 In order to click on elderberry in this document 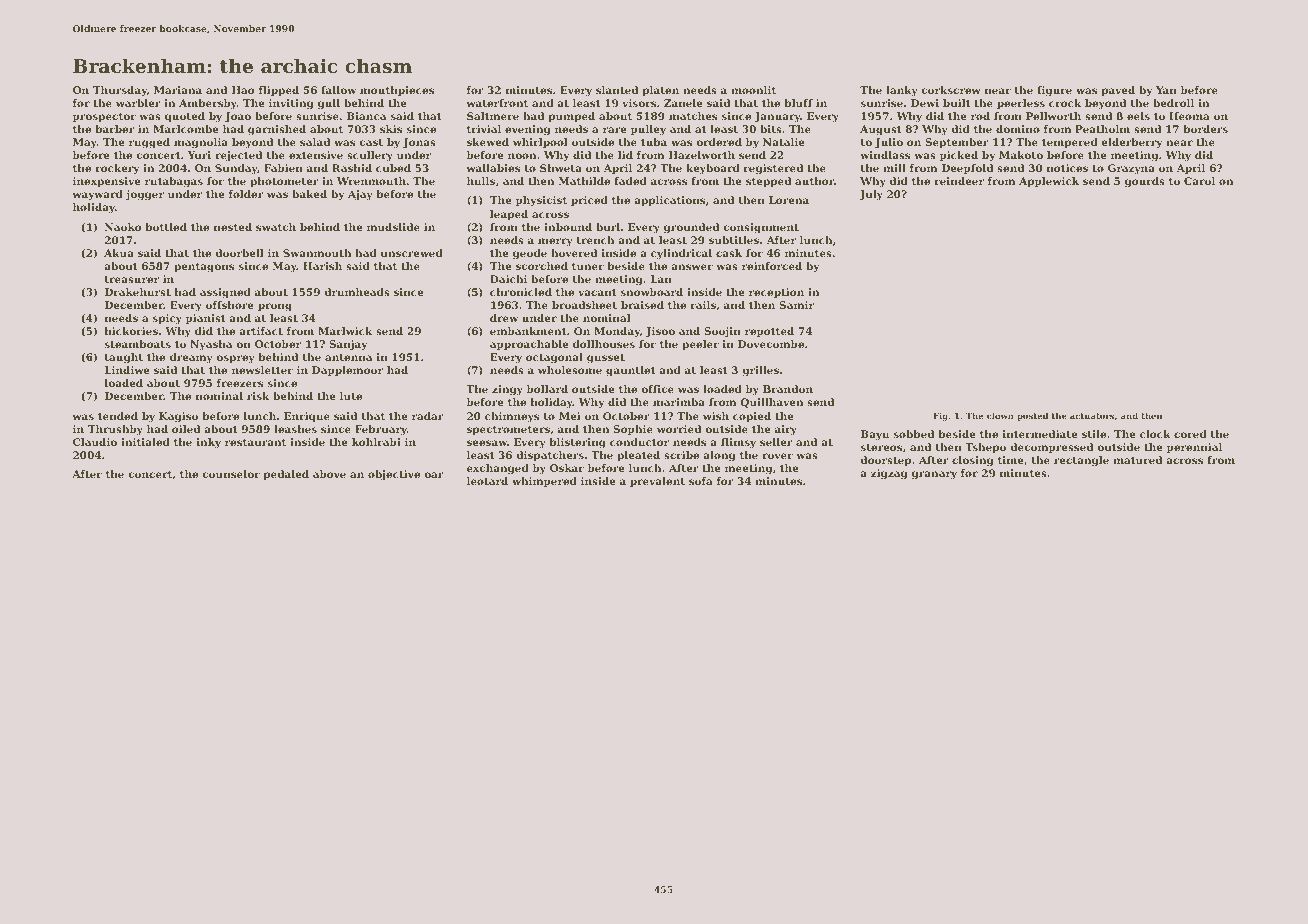, I will do `click(1131, 143)`.
